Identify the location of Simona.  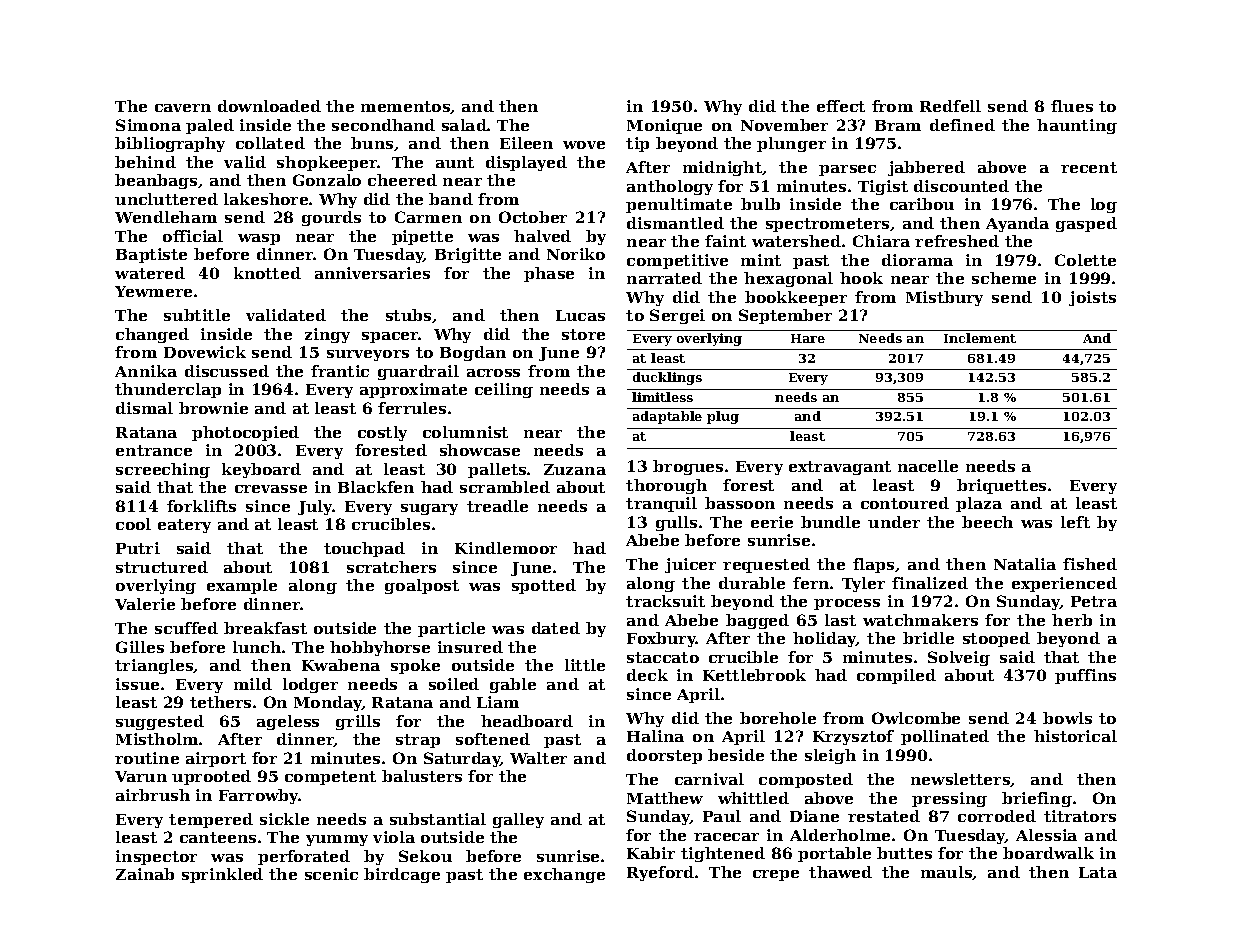
(148, 125).
